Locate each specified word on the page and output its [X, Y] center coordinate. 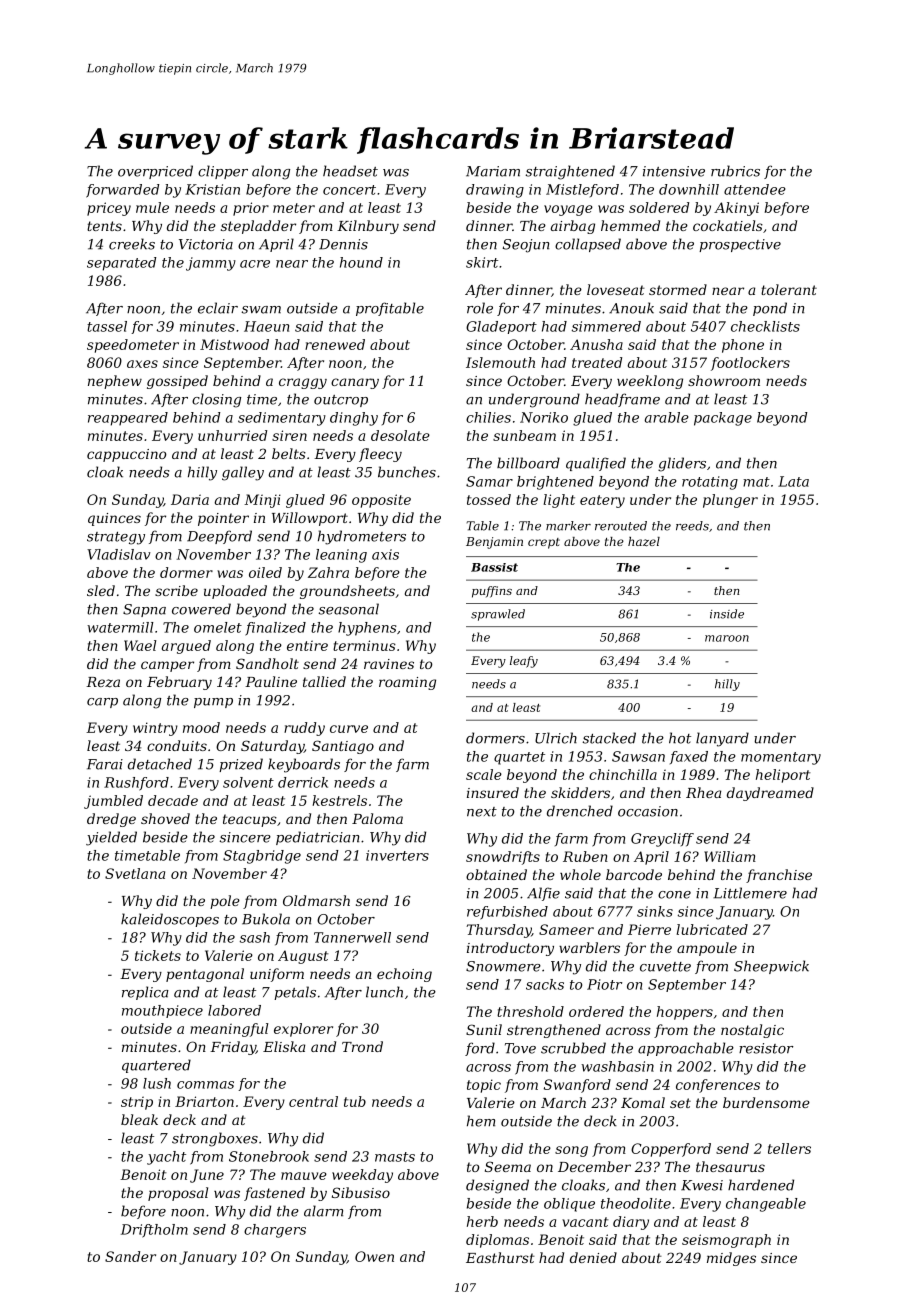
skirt [482, 262]
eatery [602, 501]
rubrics [735, 171]
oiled [265, 572]
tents [104, 226]
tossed [489, 499]
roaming [407, 683]
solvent [248, 782]
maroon [727, 638]
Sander [130, 1256]
